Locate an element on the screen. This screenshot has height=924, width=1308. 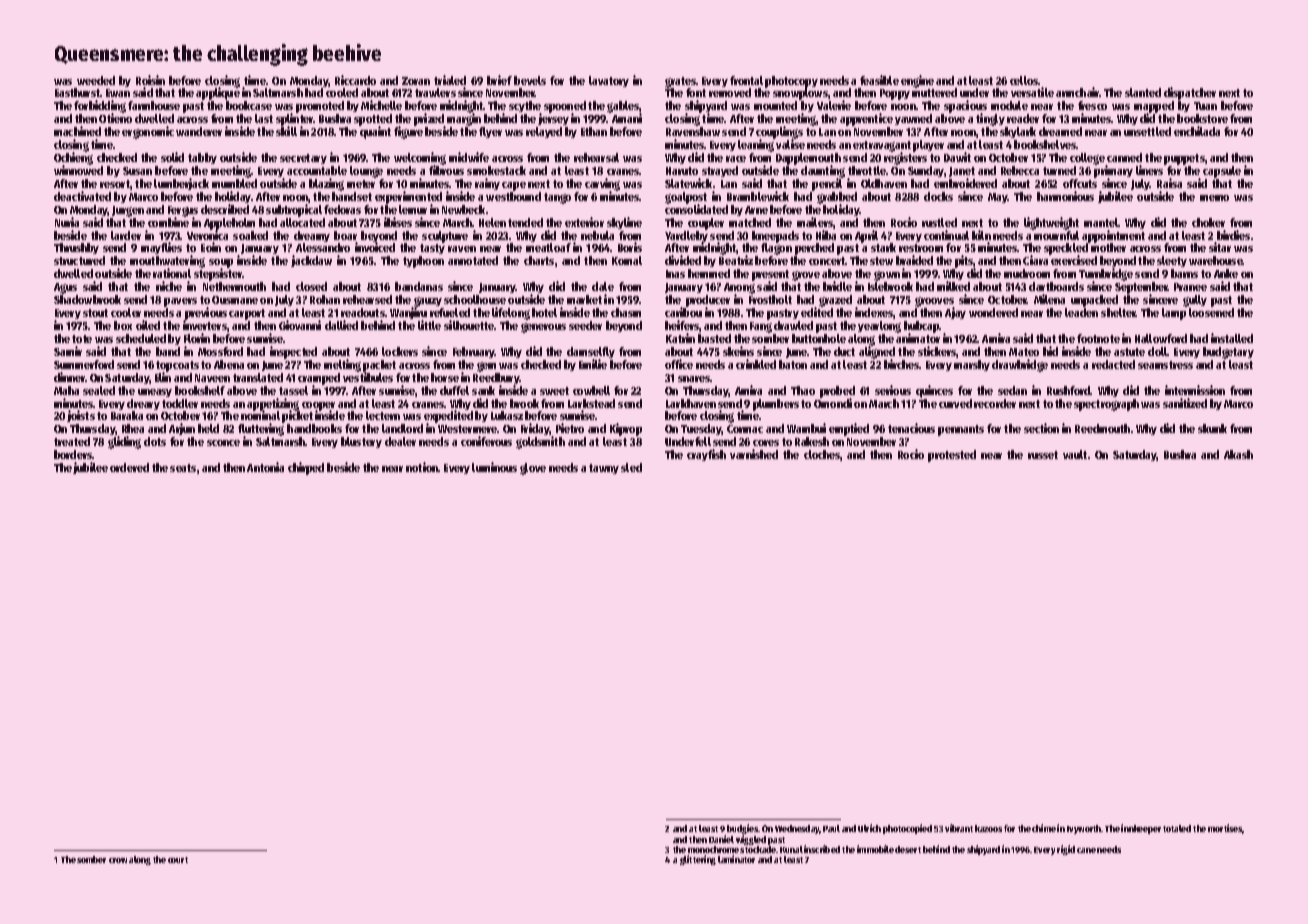
court is located at coordinates (178, 860).
